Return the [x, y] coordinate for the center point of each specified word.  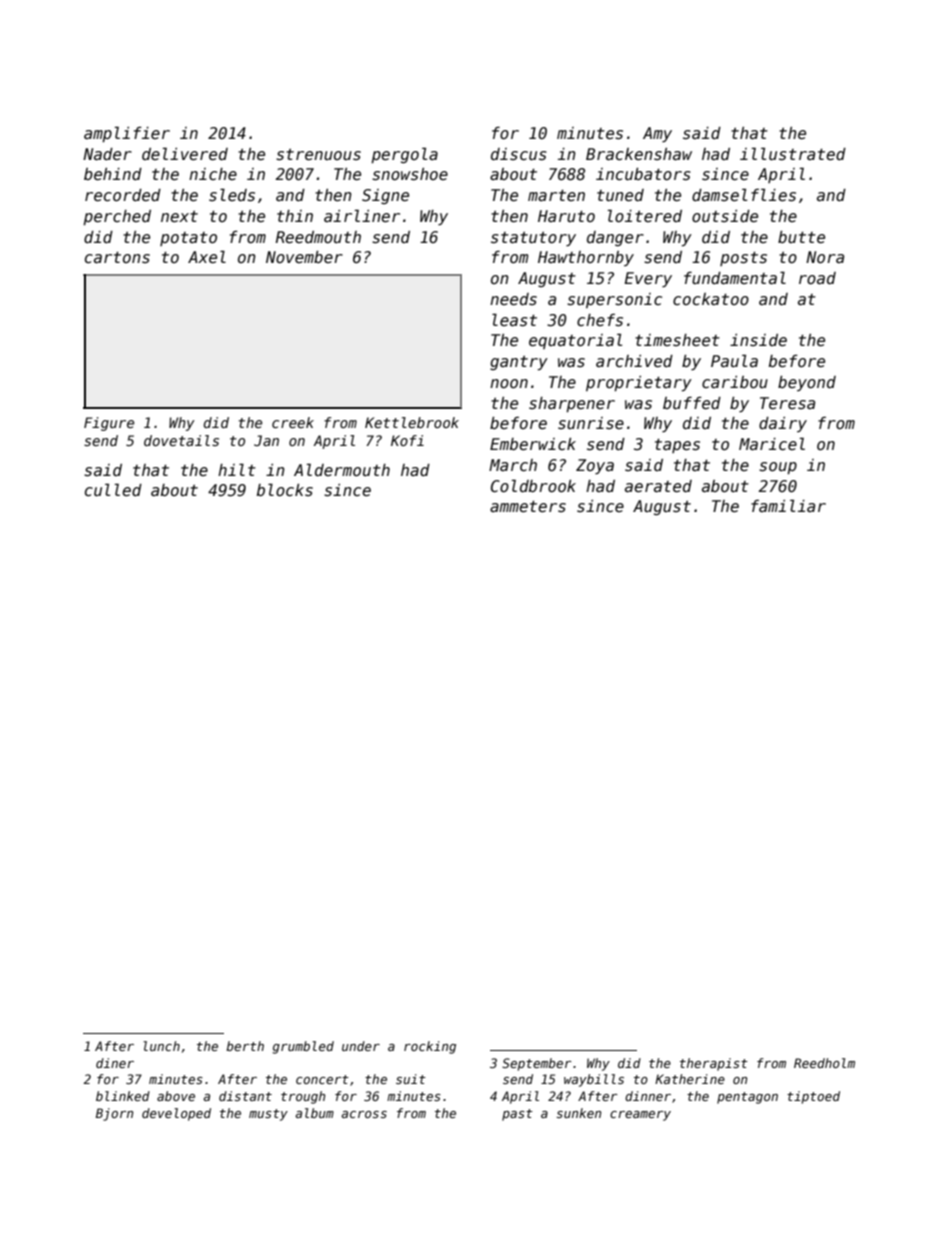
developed [176, 1114]
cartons [117, 257]
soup [778, 468]
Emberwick [533, 444]
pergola [404, 155]
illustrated [793, 153]
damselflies [744, 195]
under [361, 1046]
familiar [788, 505]
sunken [578, 1113]
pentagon [747, 1098]
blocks [285, 489]
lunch [161, 1046]
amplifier [127, 134]
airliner [362, 215]
